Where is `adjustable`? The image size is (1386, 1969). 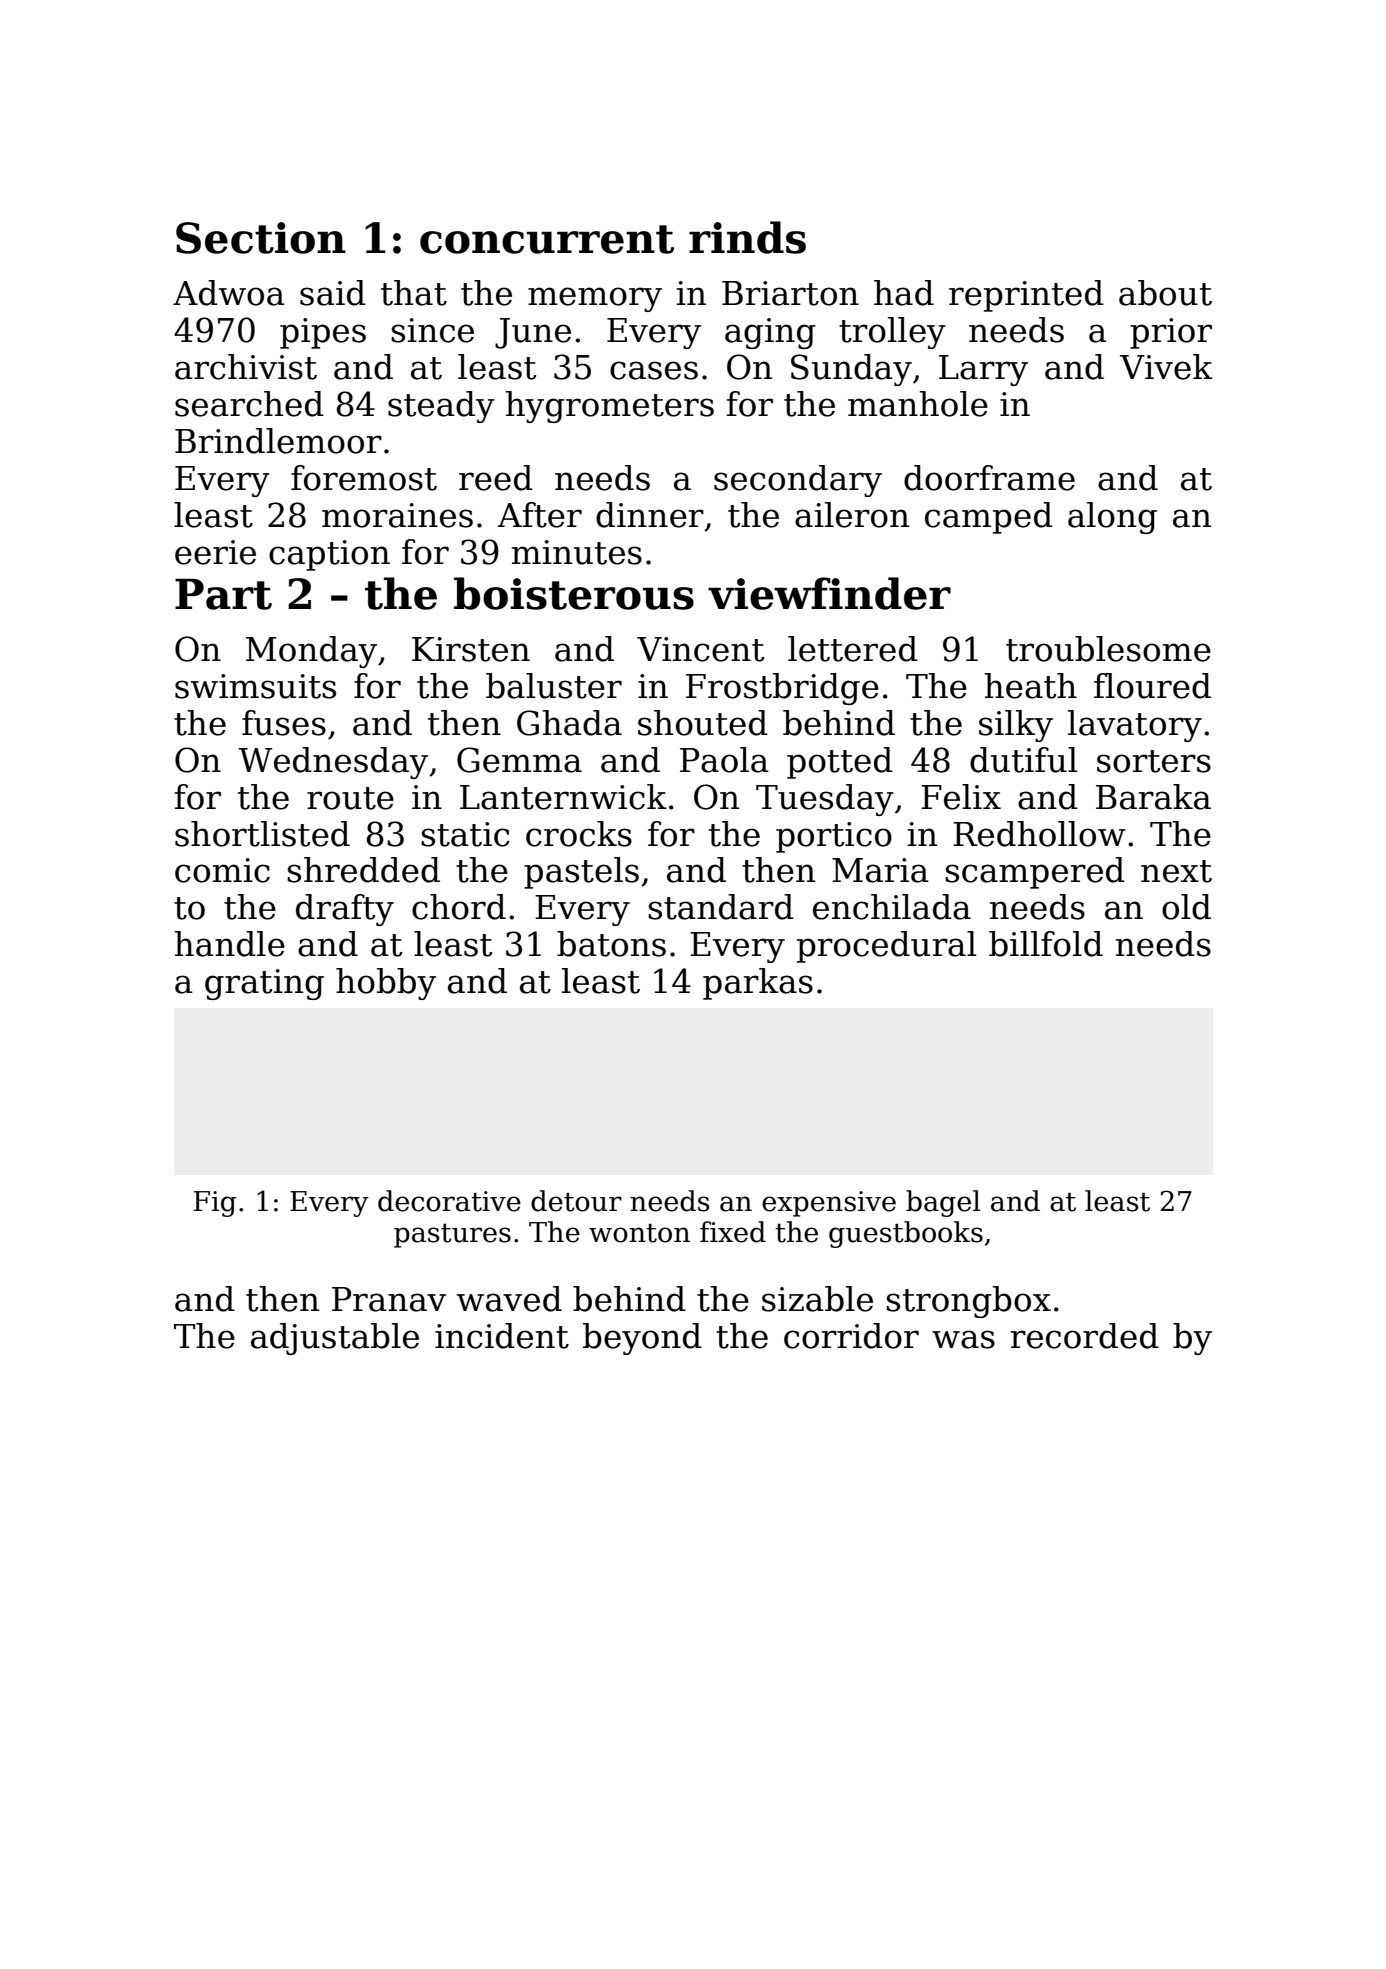 adjustable is located at coordinates (335, 1339).
